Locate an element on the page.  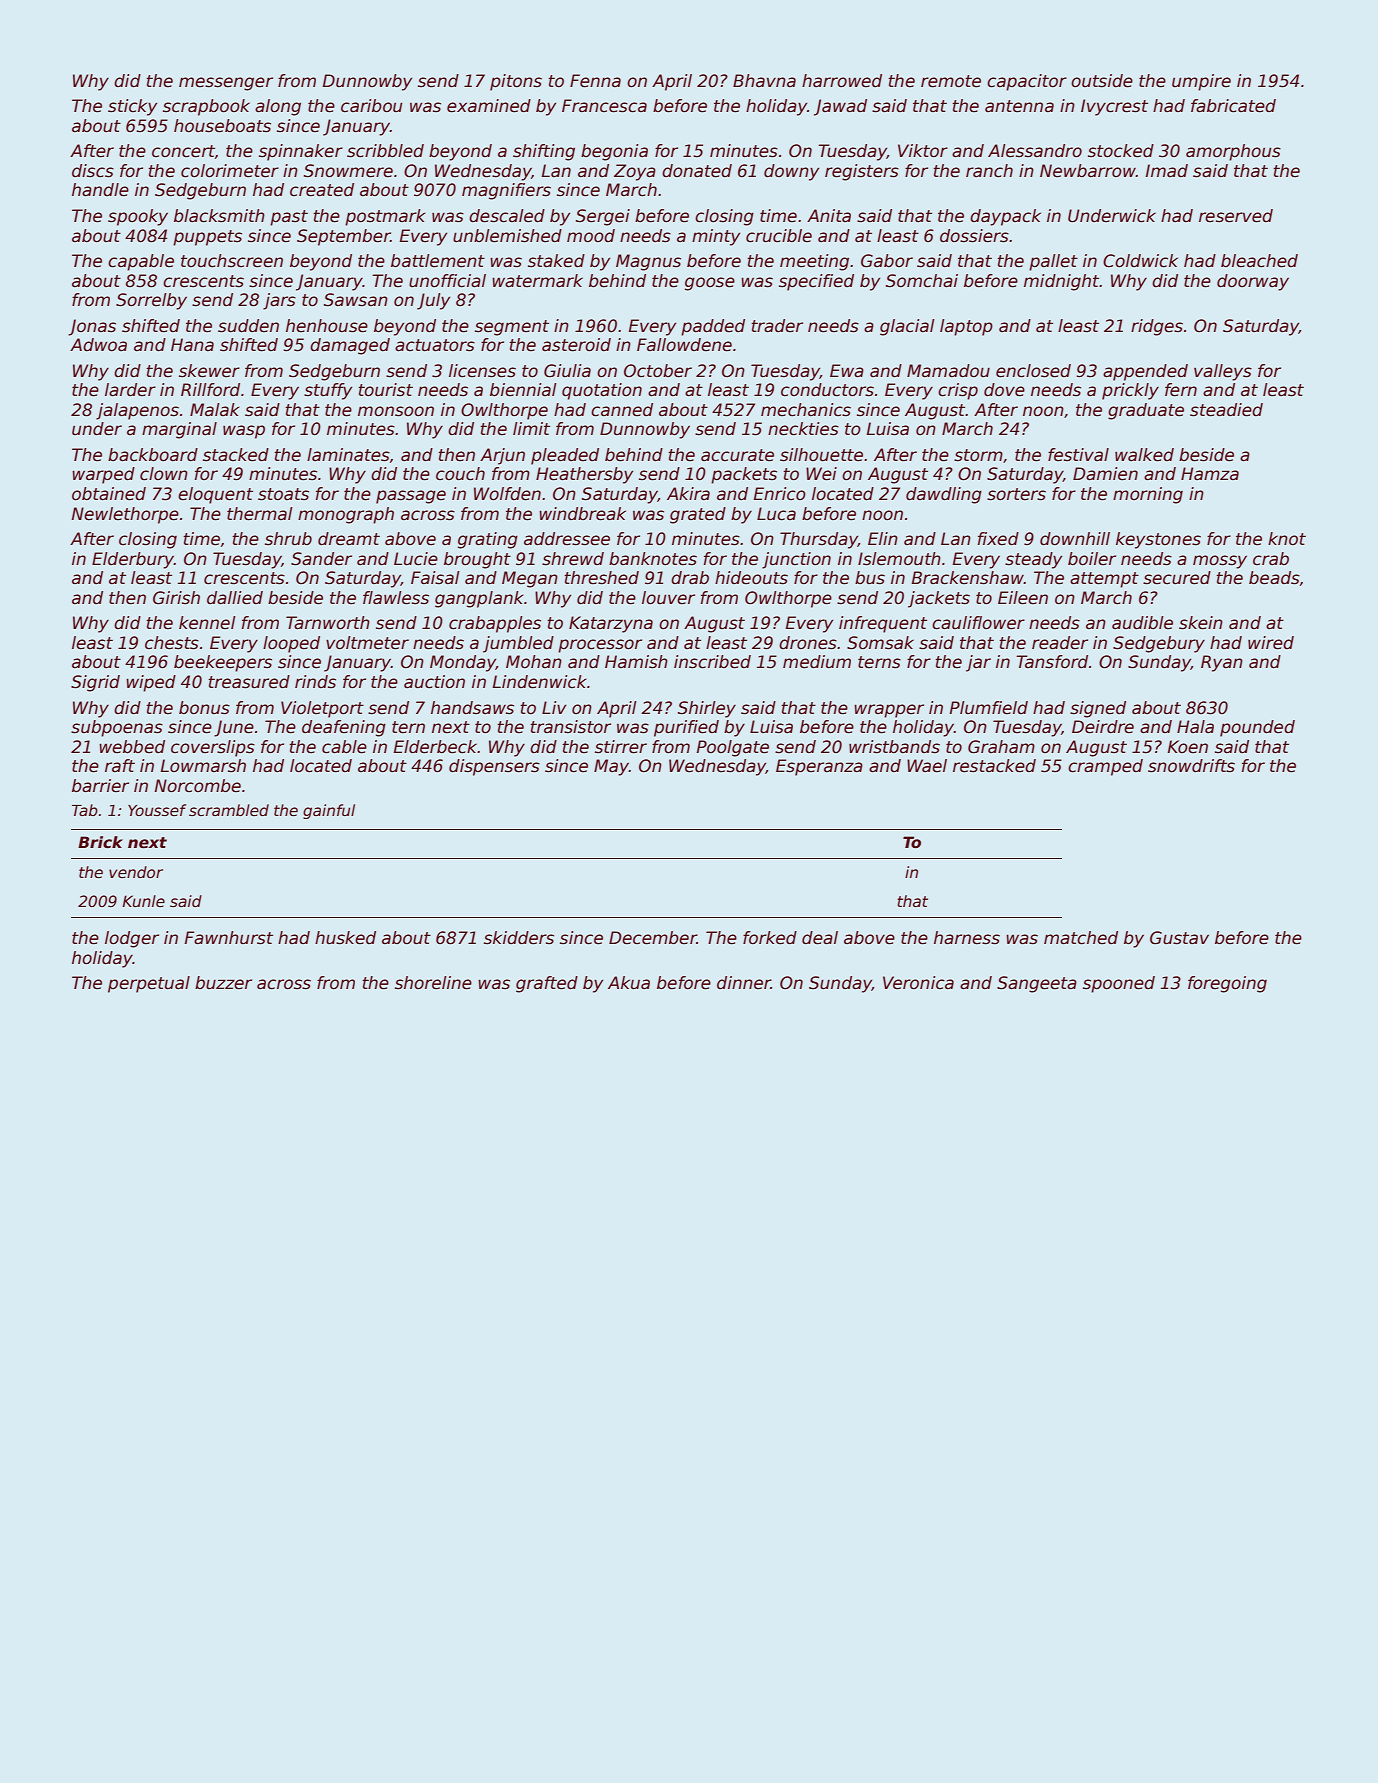
June is located at coordinates (234, 728).
